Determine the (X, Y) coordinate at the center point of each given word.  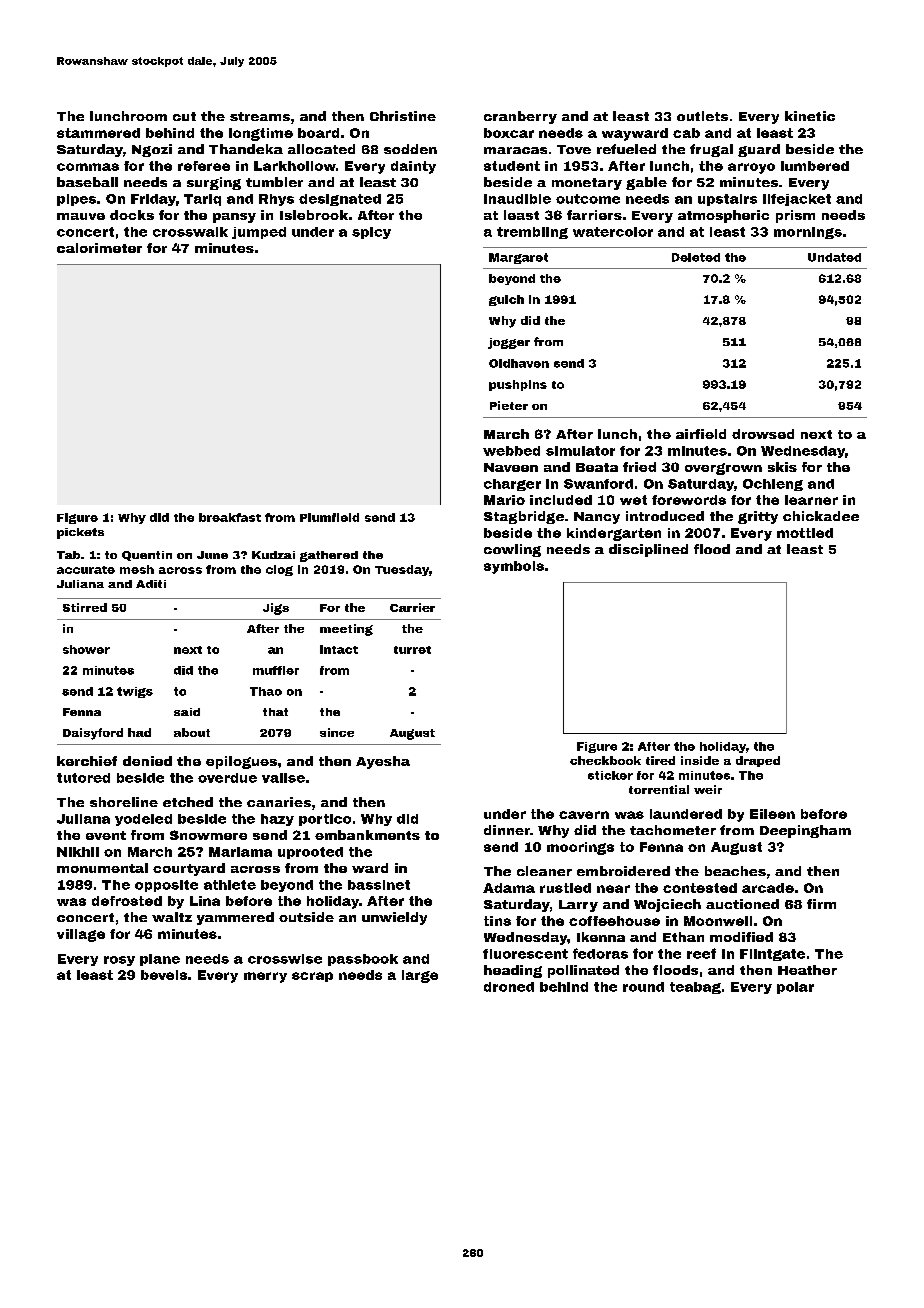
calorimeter (99, 248)
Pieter (509, 405)
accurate (86, 570)
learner (811, 500)
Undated (834, 257)
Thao (266, 691)
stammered (98, 133)
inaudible (517, 199)
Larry (578, 906)
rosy (119, 961)
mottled (805, 533)
